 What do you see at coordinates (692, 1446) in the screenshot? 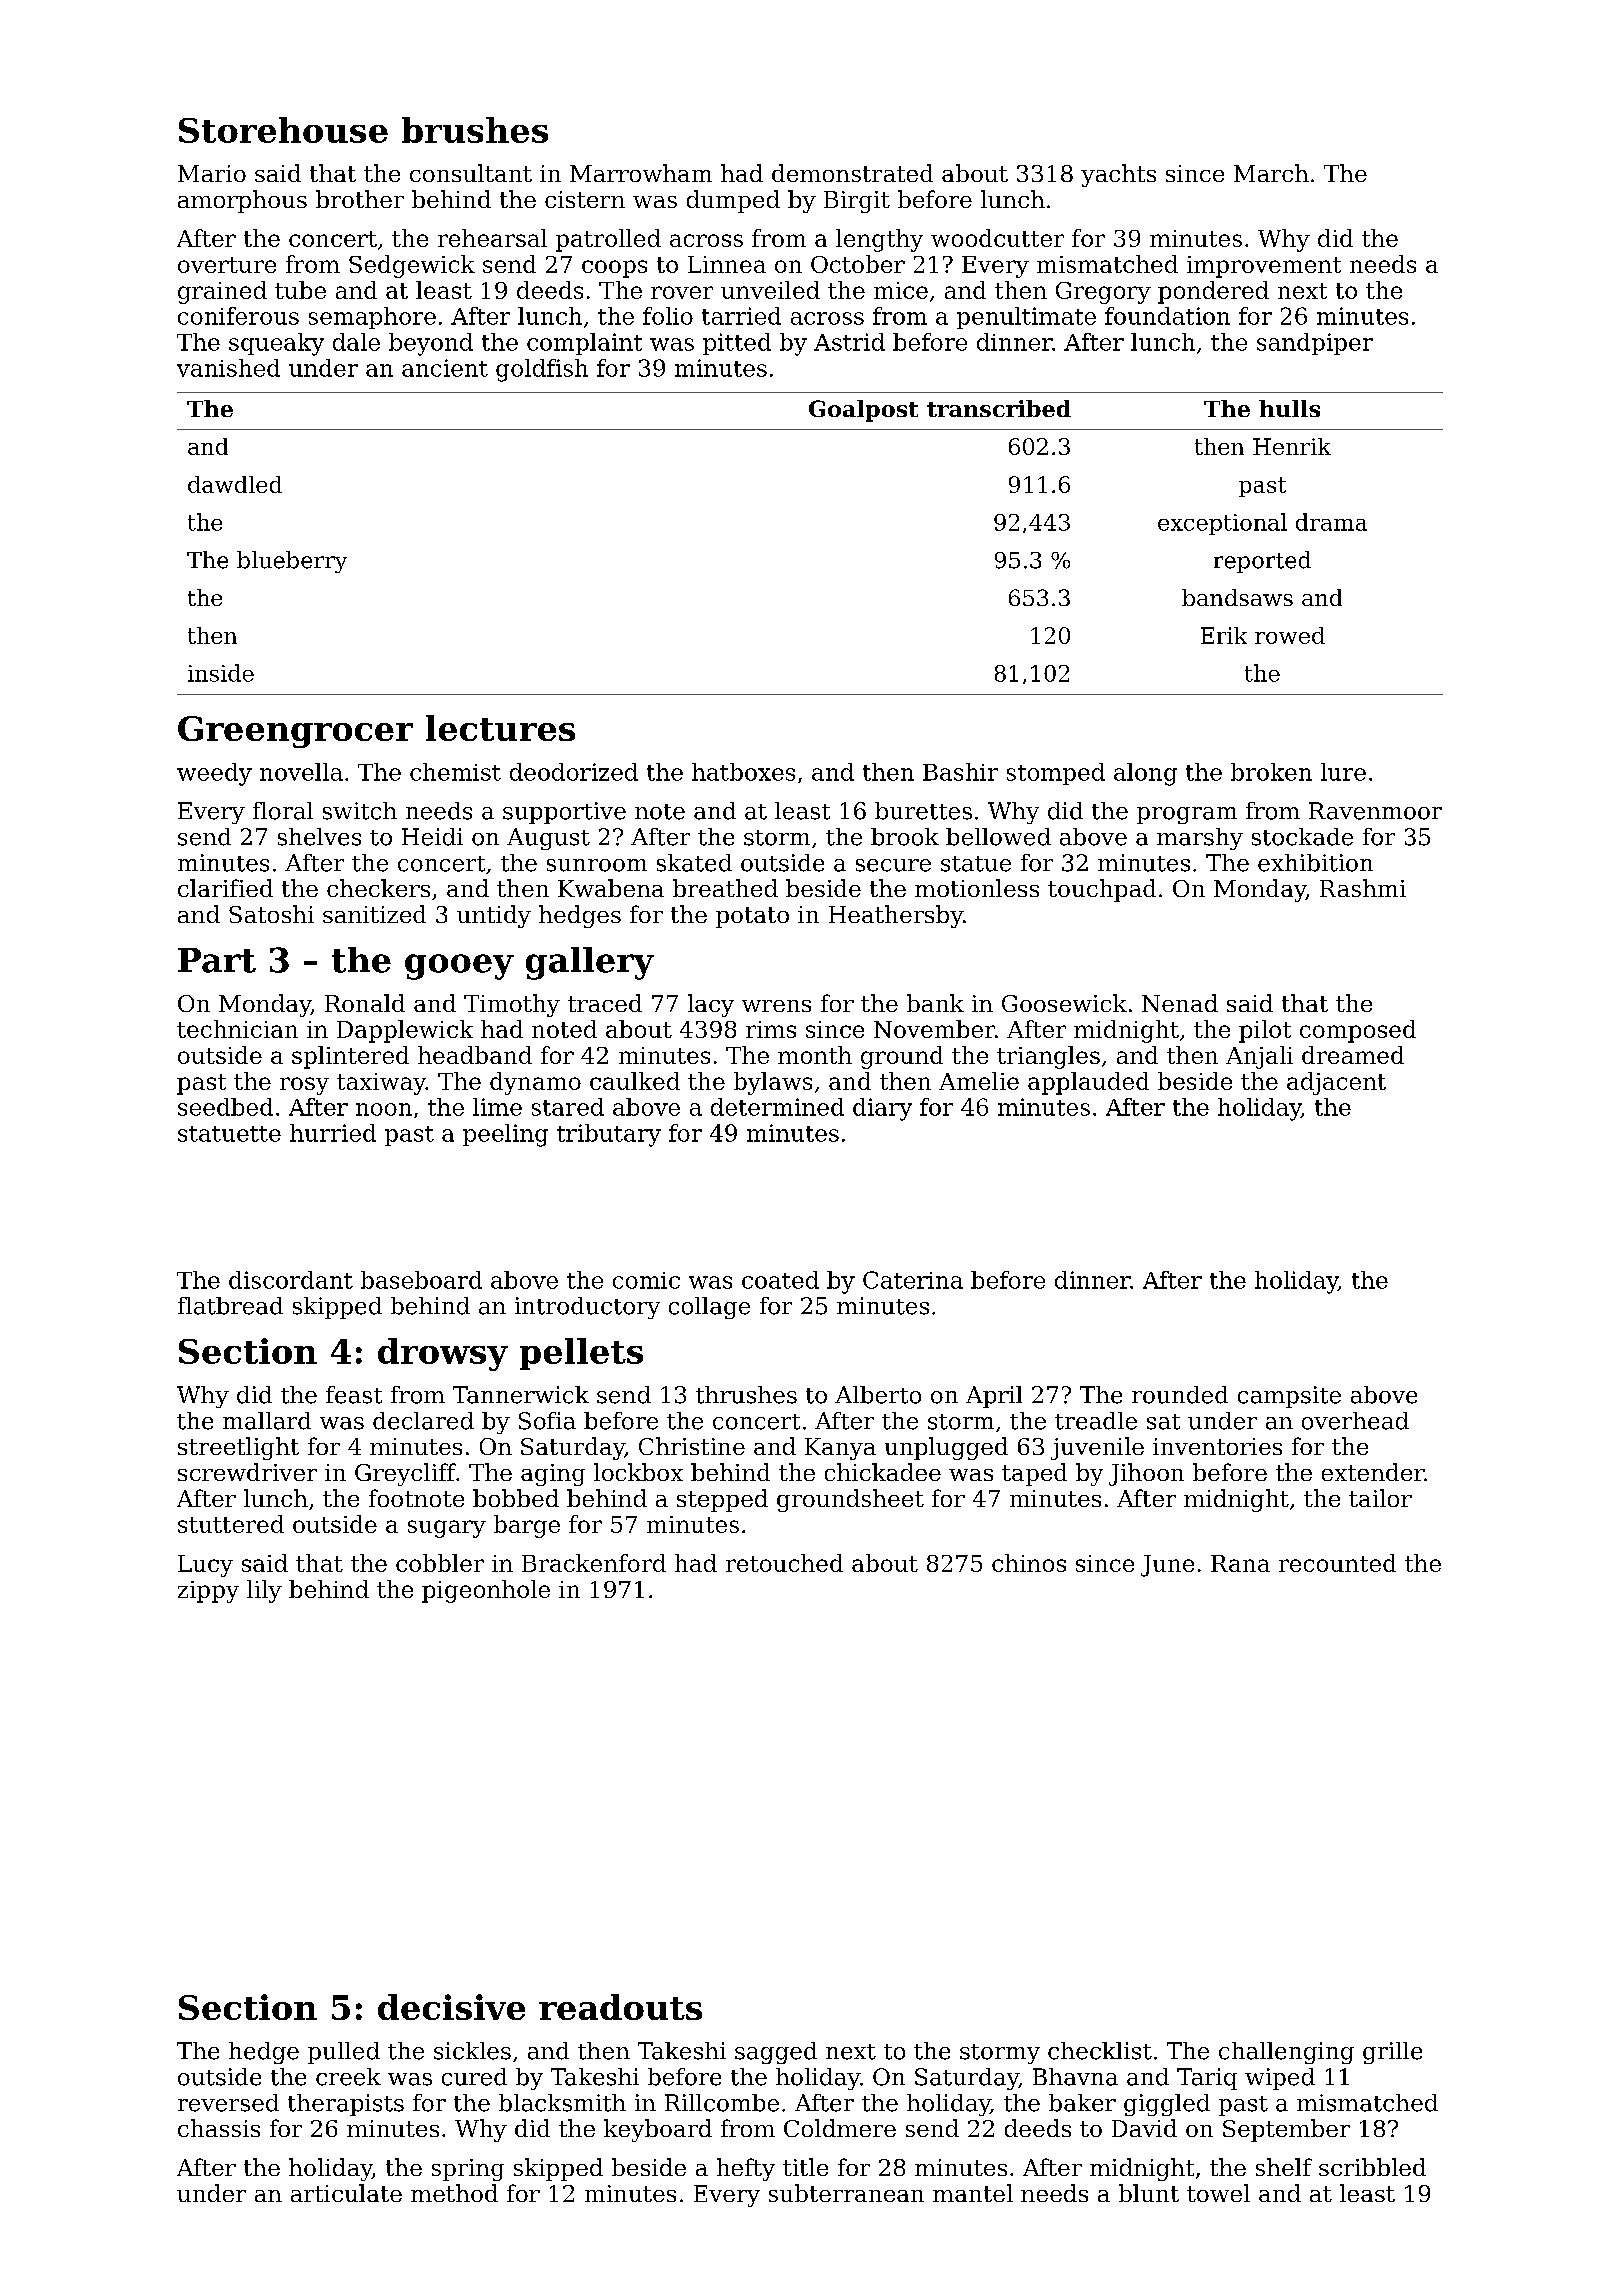
I see `Christine` at bounding box center [692, 1446].
